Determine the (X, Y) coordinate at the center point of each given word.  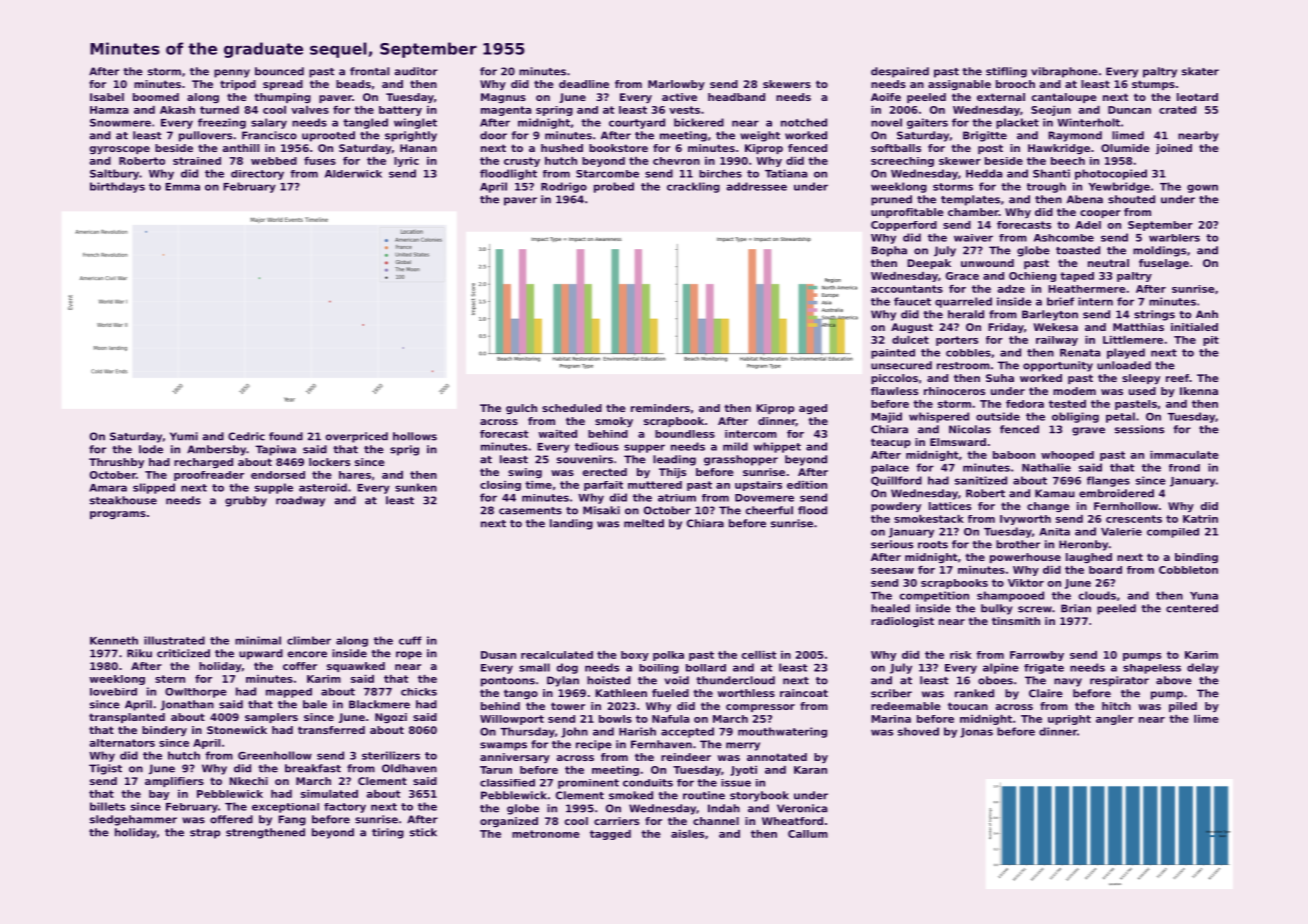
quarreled (963, 302)
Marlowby (676, 85)
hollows (415, 436)
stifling (1006, 72)
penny (232, 73)
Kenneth (114, 640)
